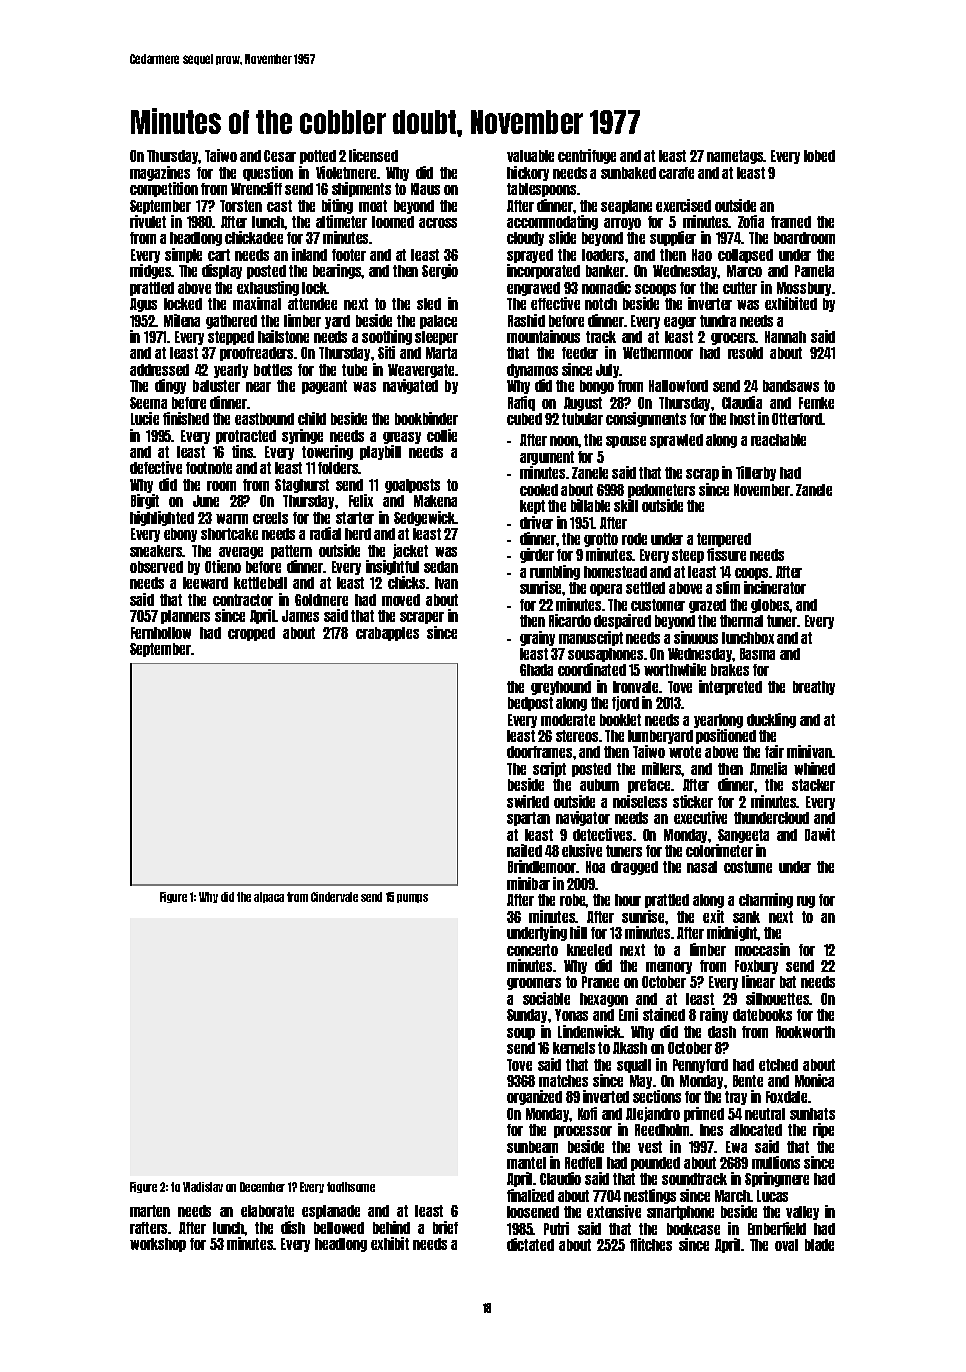  I want to click on dish, so click(293, 1227).
